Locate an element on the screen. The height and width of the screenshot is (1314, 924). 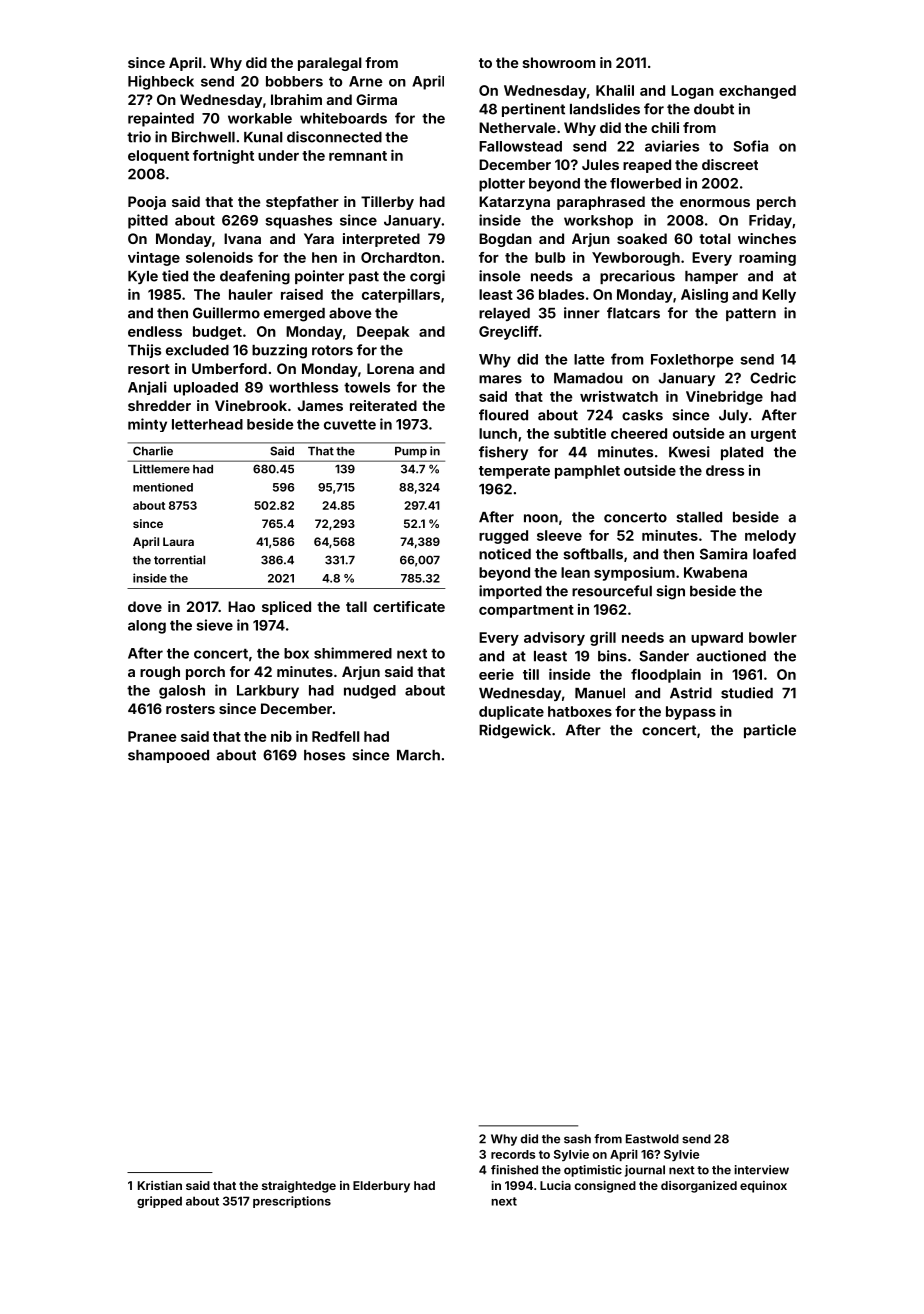
eerie is located at coordinates (496, 674).
